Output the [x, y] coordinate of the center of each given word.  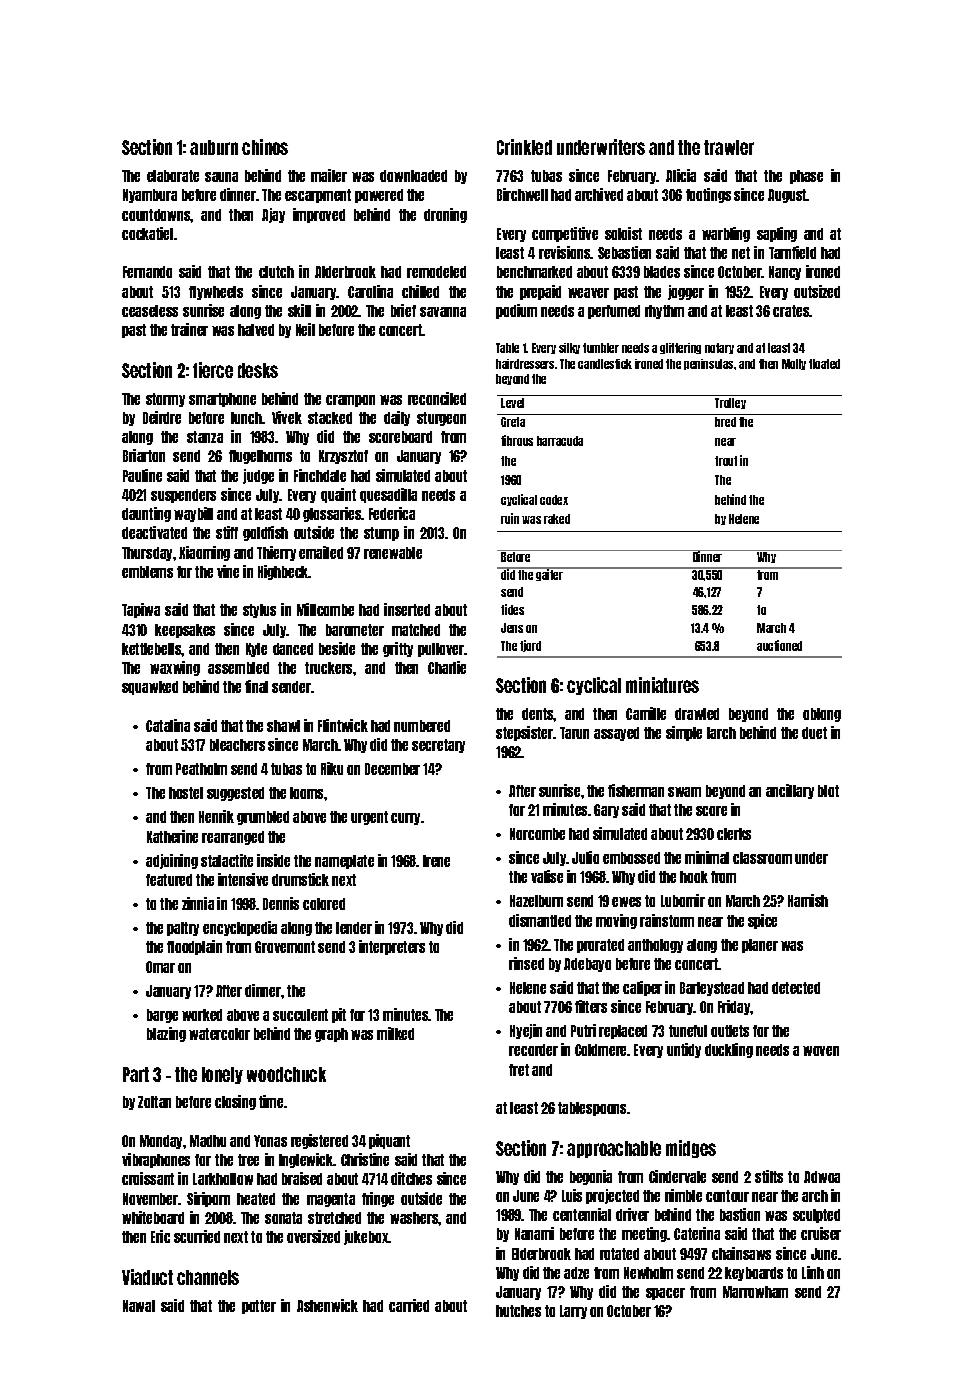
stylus [259, 611]
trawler [729, 147]
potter [259, 1307]
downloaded [413, 176]
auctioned [779, 645]
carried [409, 1305]
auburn [214, 147]
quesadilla [388, 495]
